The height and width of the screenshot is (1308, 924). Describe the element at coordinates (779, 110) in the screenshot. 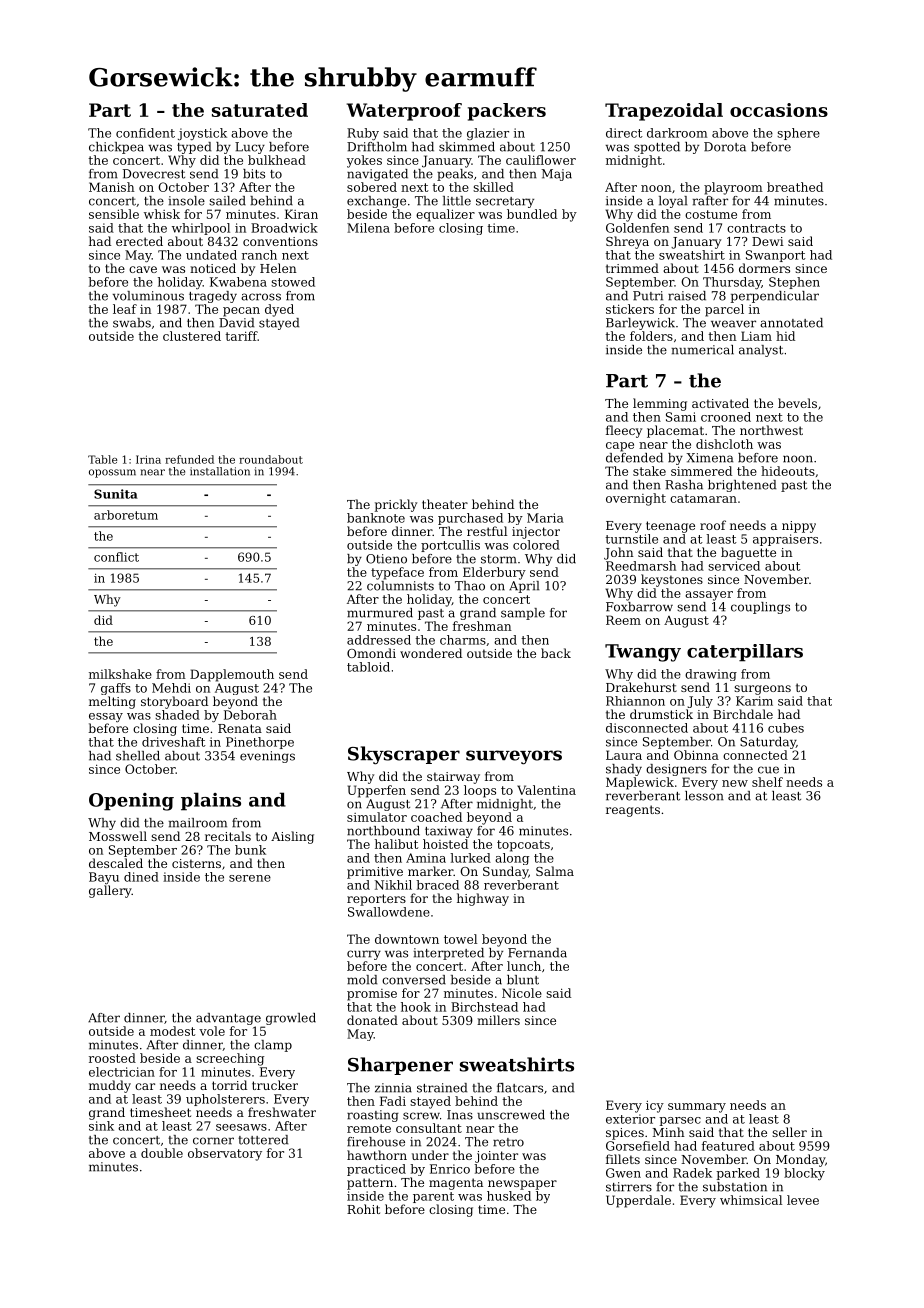

I see `occasions` at that location.
